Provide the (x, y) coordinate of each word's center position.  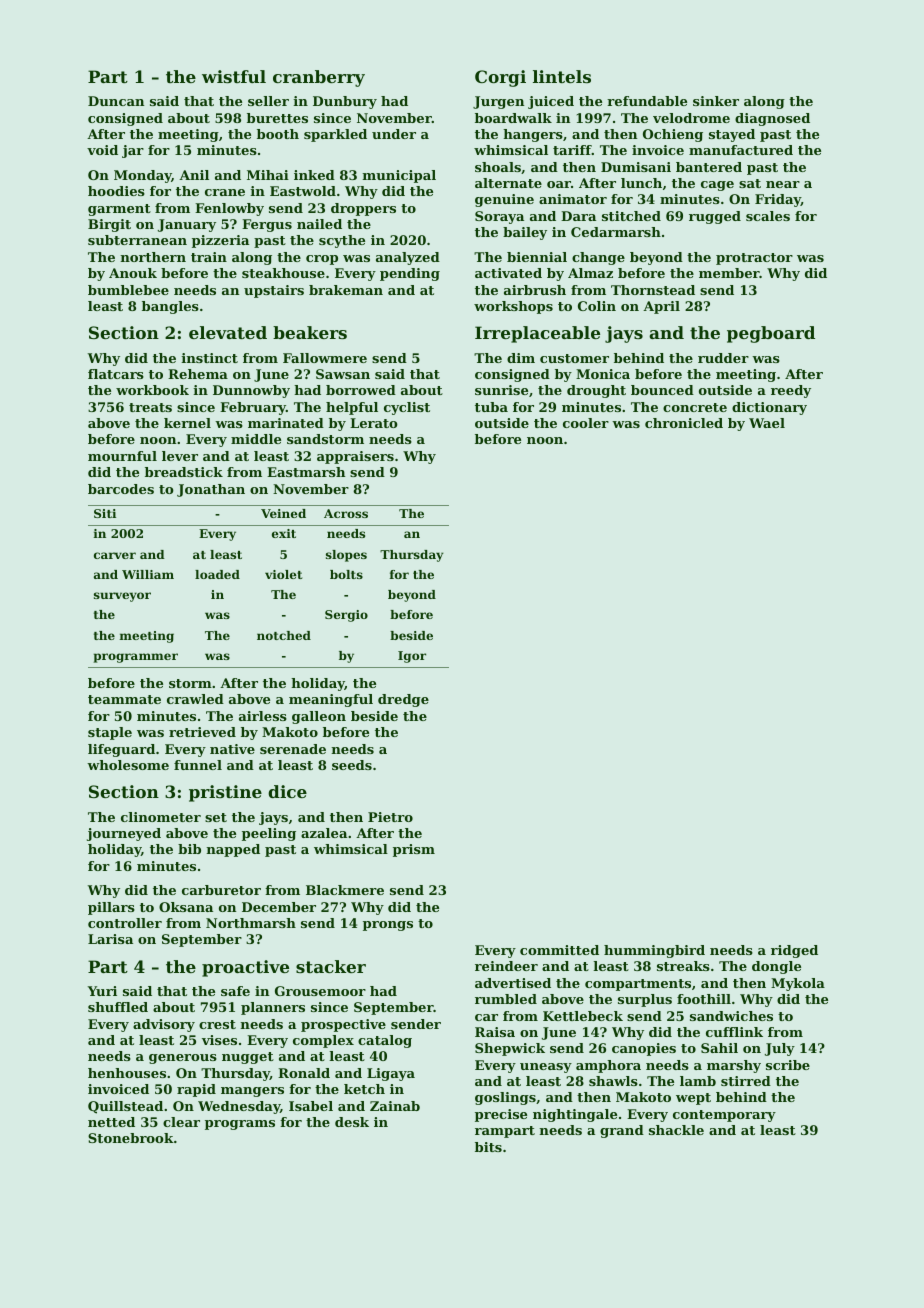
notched (284, 635)
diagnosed (772, 119)
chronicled (684, 423)
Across (346, 513)
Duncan (116, 101)
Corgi (500, 78)
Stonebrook (131, 1138)
